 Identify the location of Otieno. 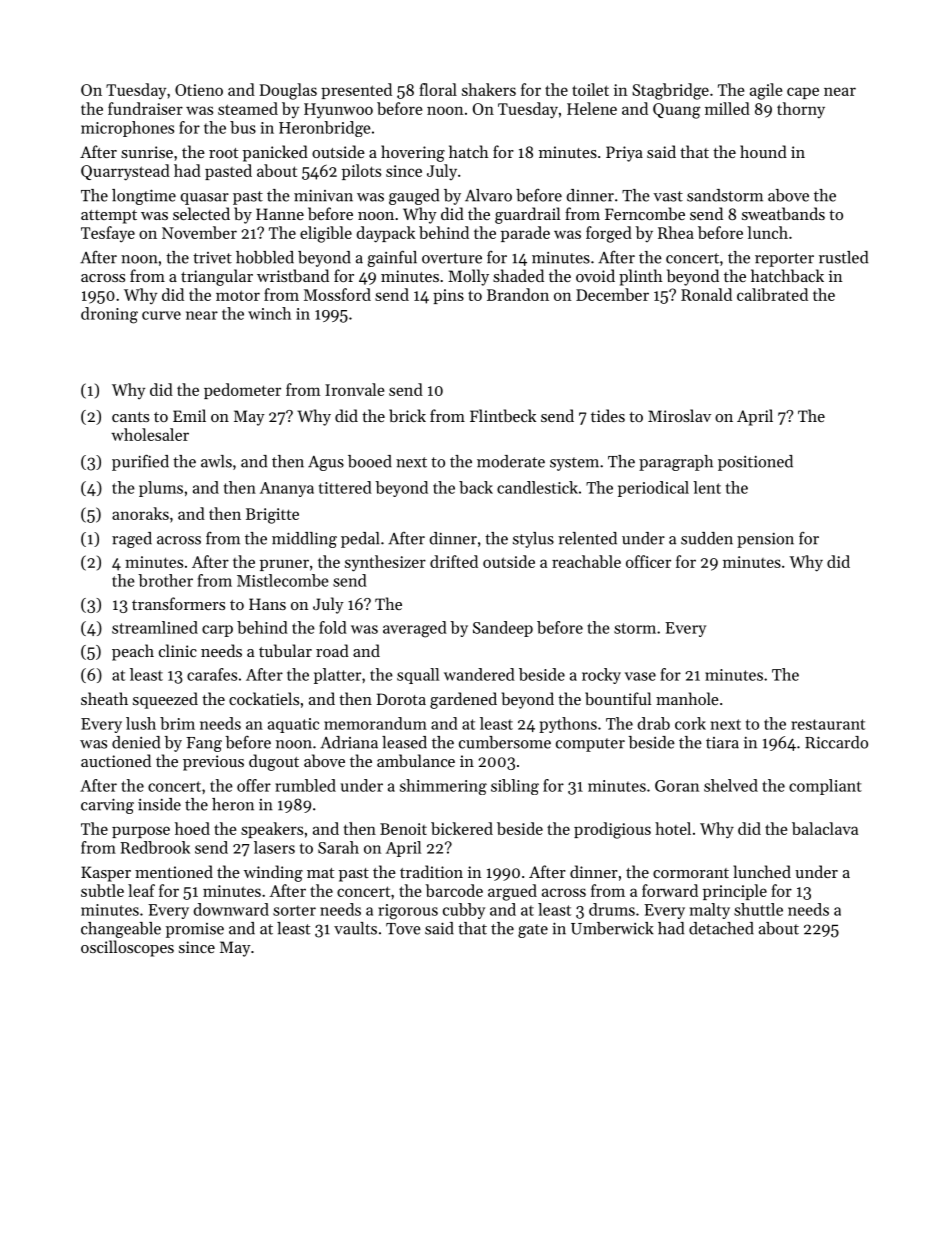
(199, 90).
